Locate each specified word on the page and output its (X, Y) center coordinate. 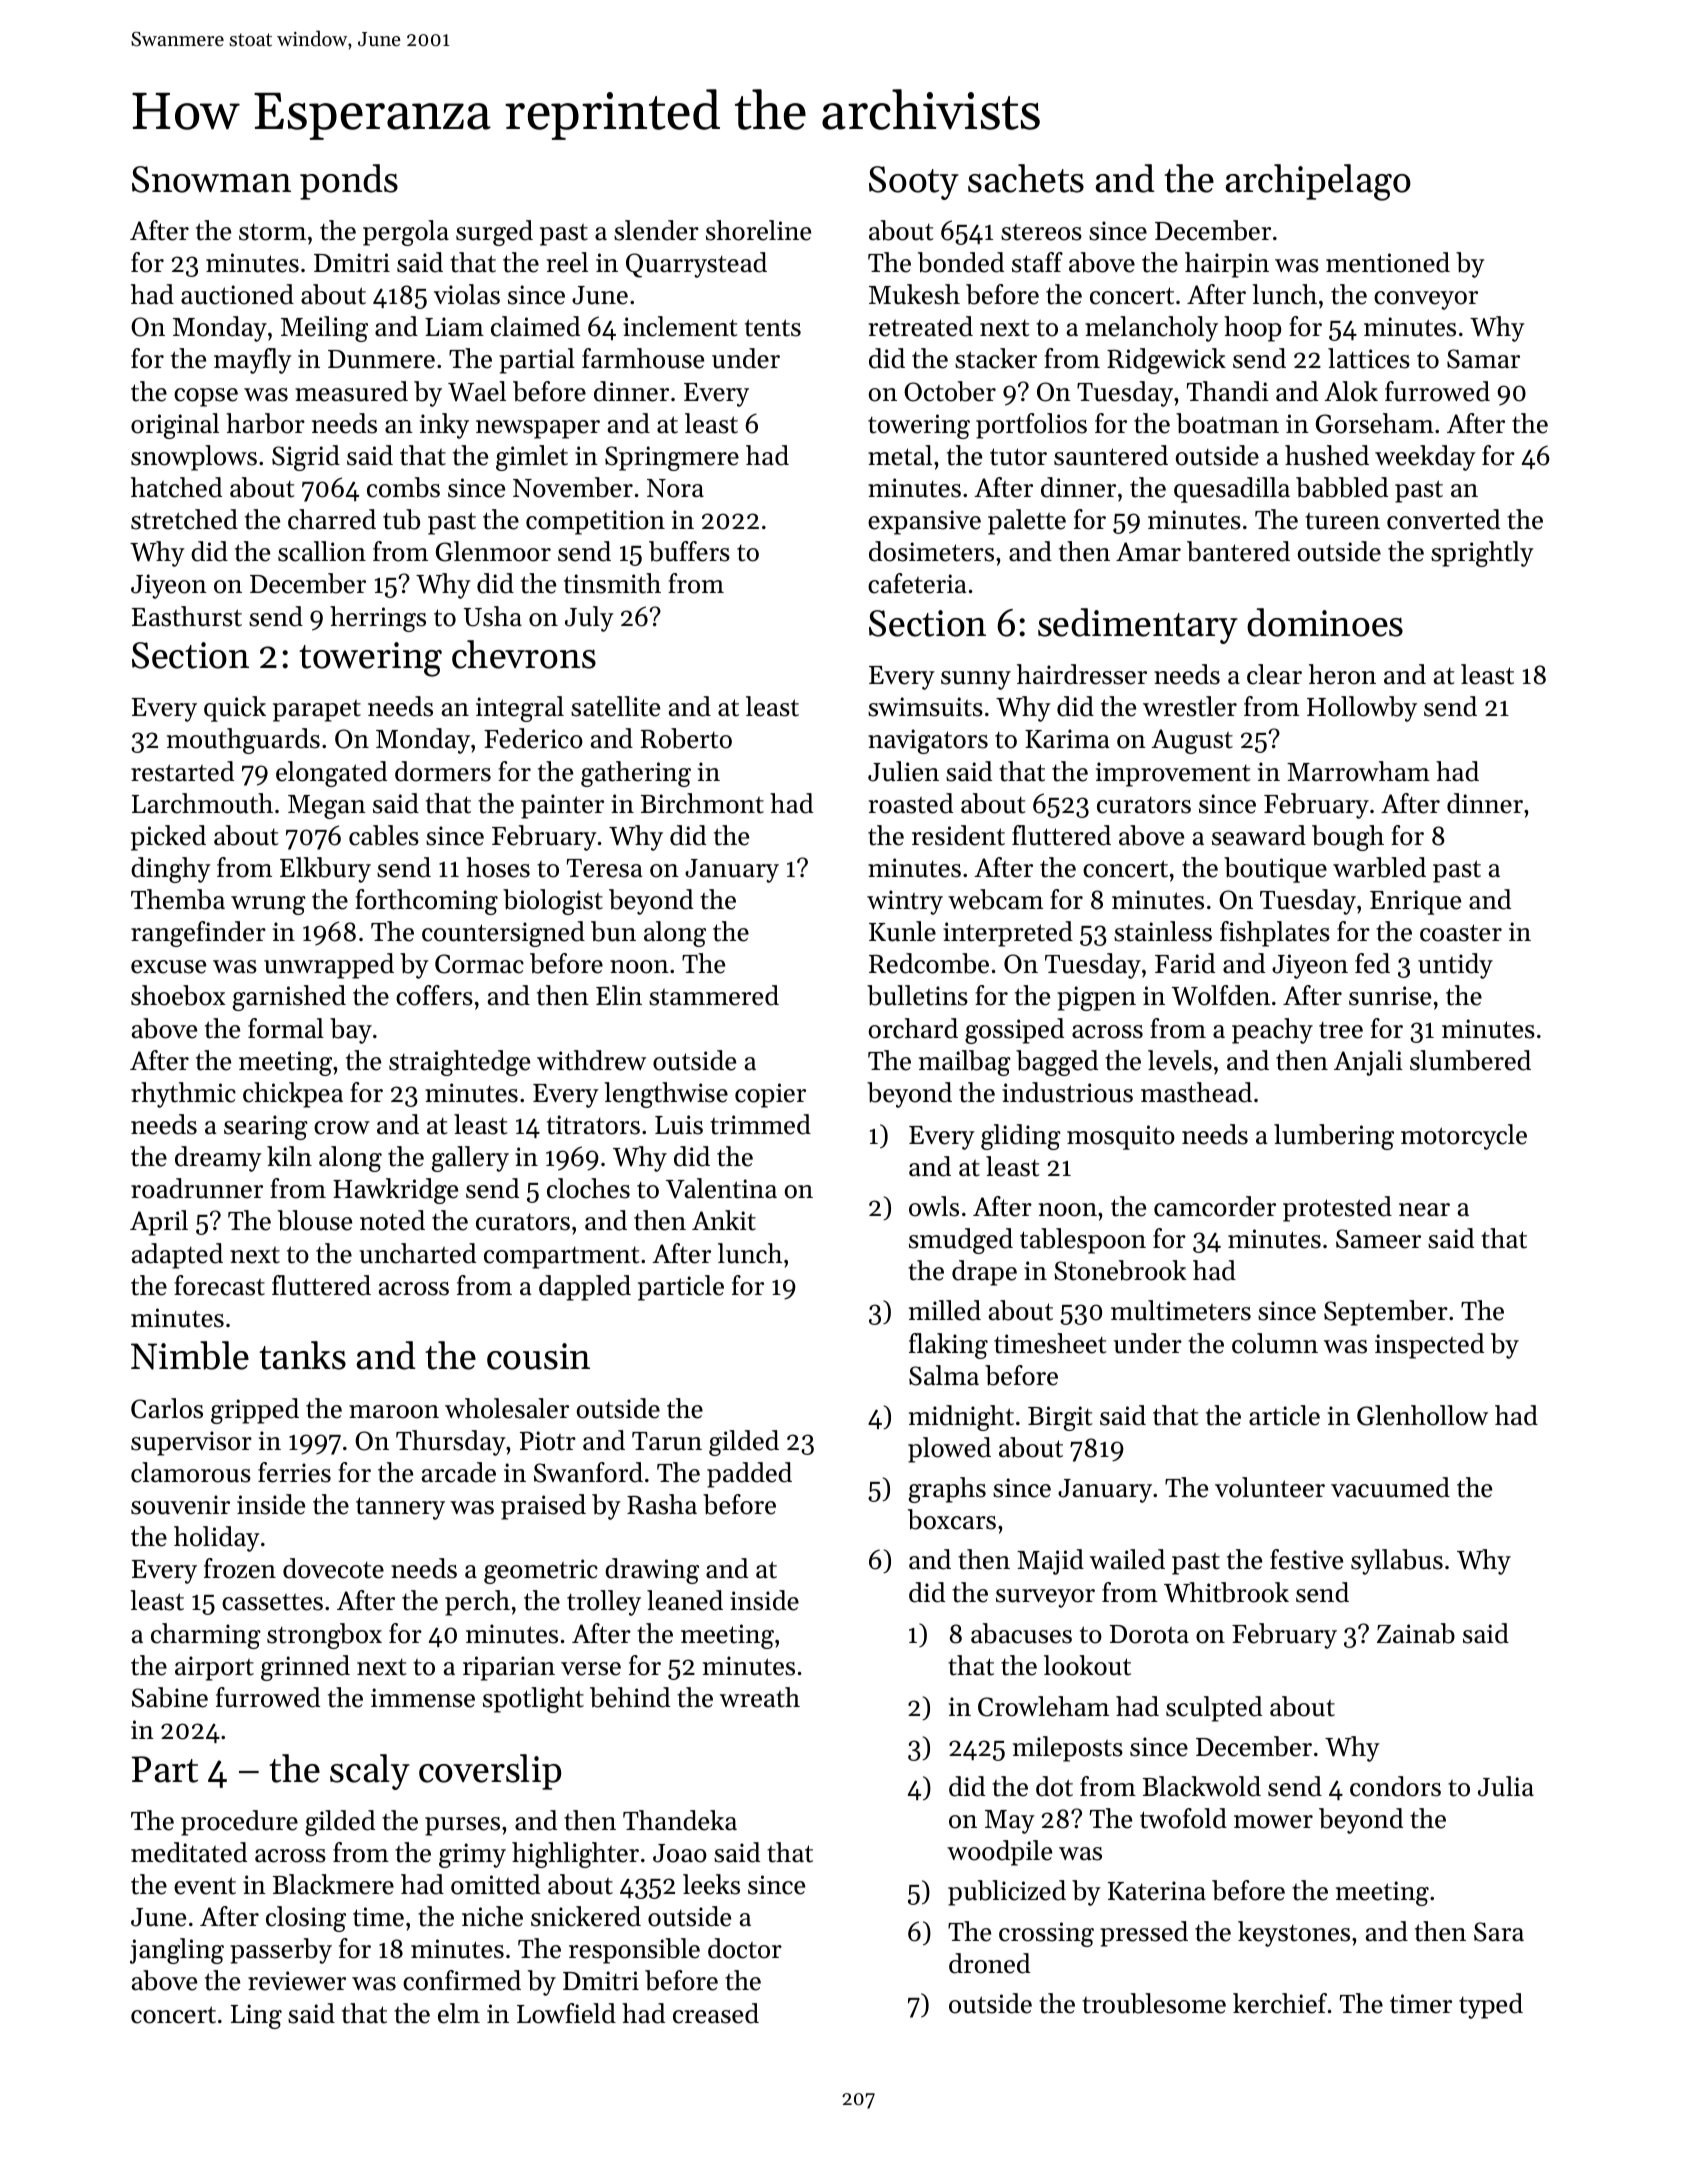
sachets (1026, 178)
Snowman (211, 179)
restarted (182, 771)
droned (989, 1963)
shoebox (178, 995)
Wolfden (1221, 995)
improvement (1173, 774)
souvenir (180, 1505)
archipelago (1318, 182)
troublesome (1154, 2003)
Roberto (686, 738)
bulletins (917, 995)
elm (459, 2013)
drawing (652, 1571)
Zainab (1416, 1633)
